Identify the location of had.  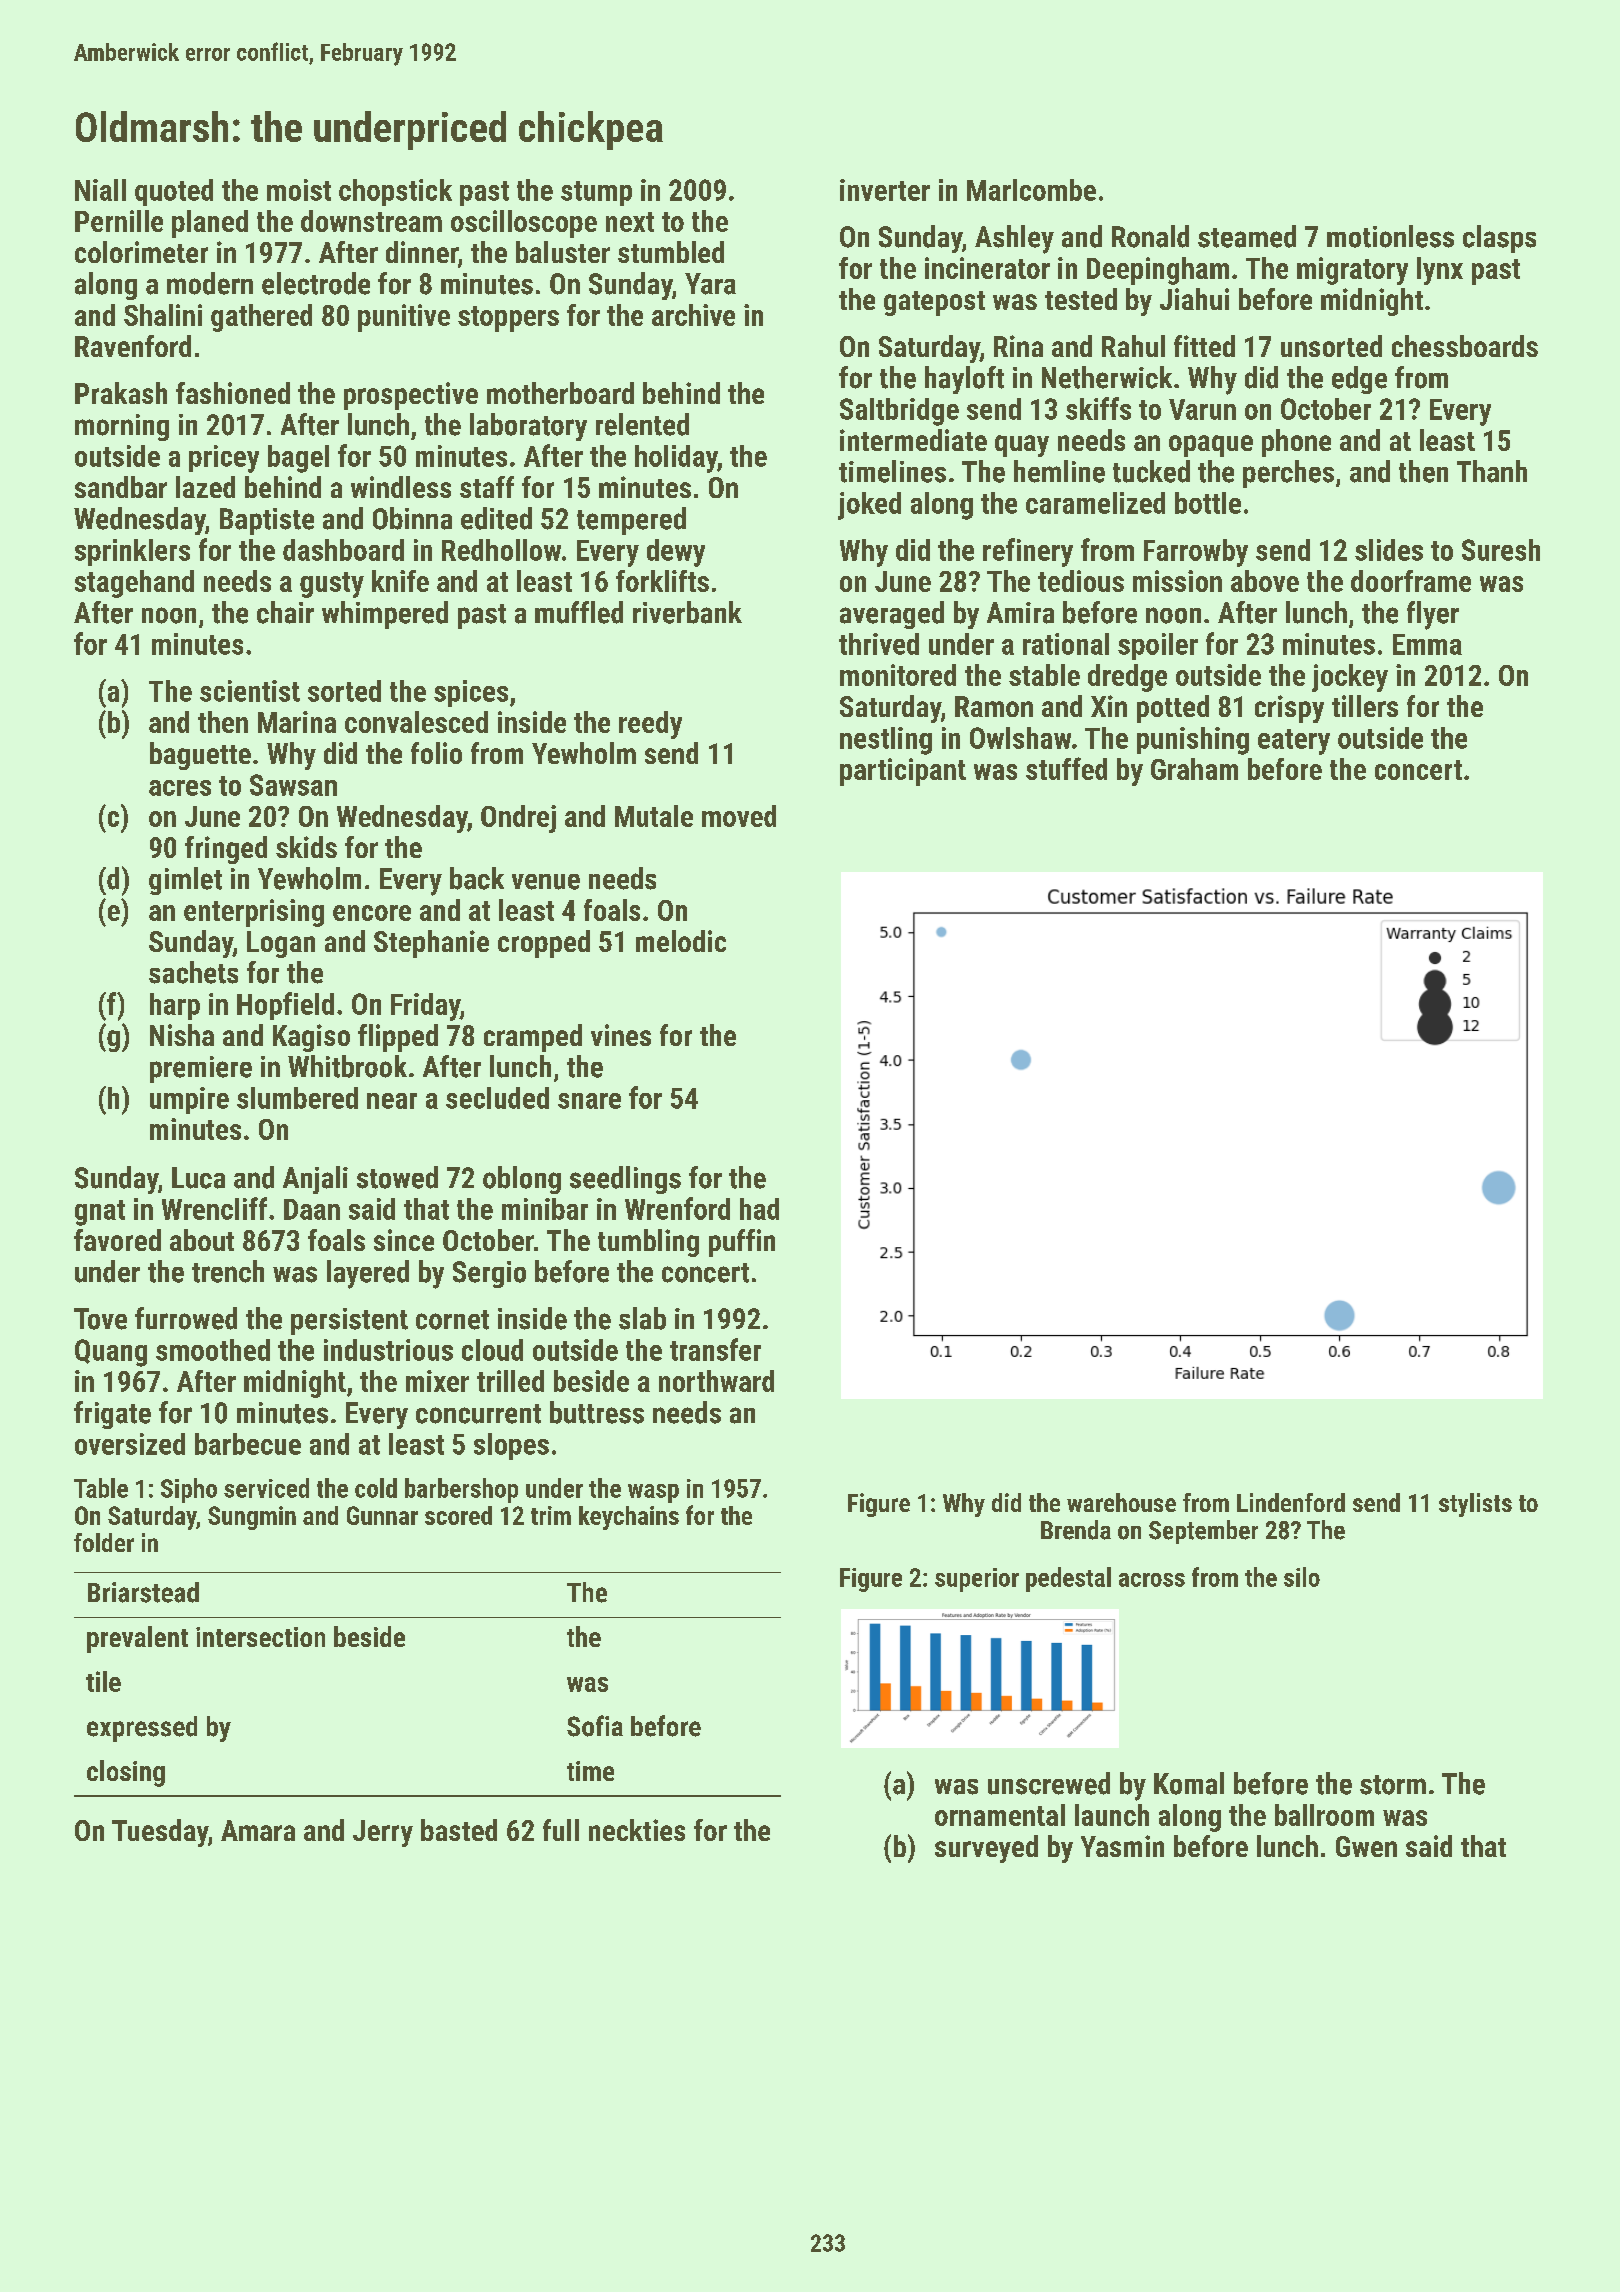
(759, 1209).
